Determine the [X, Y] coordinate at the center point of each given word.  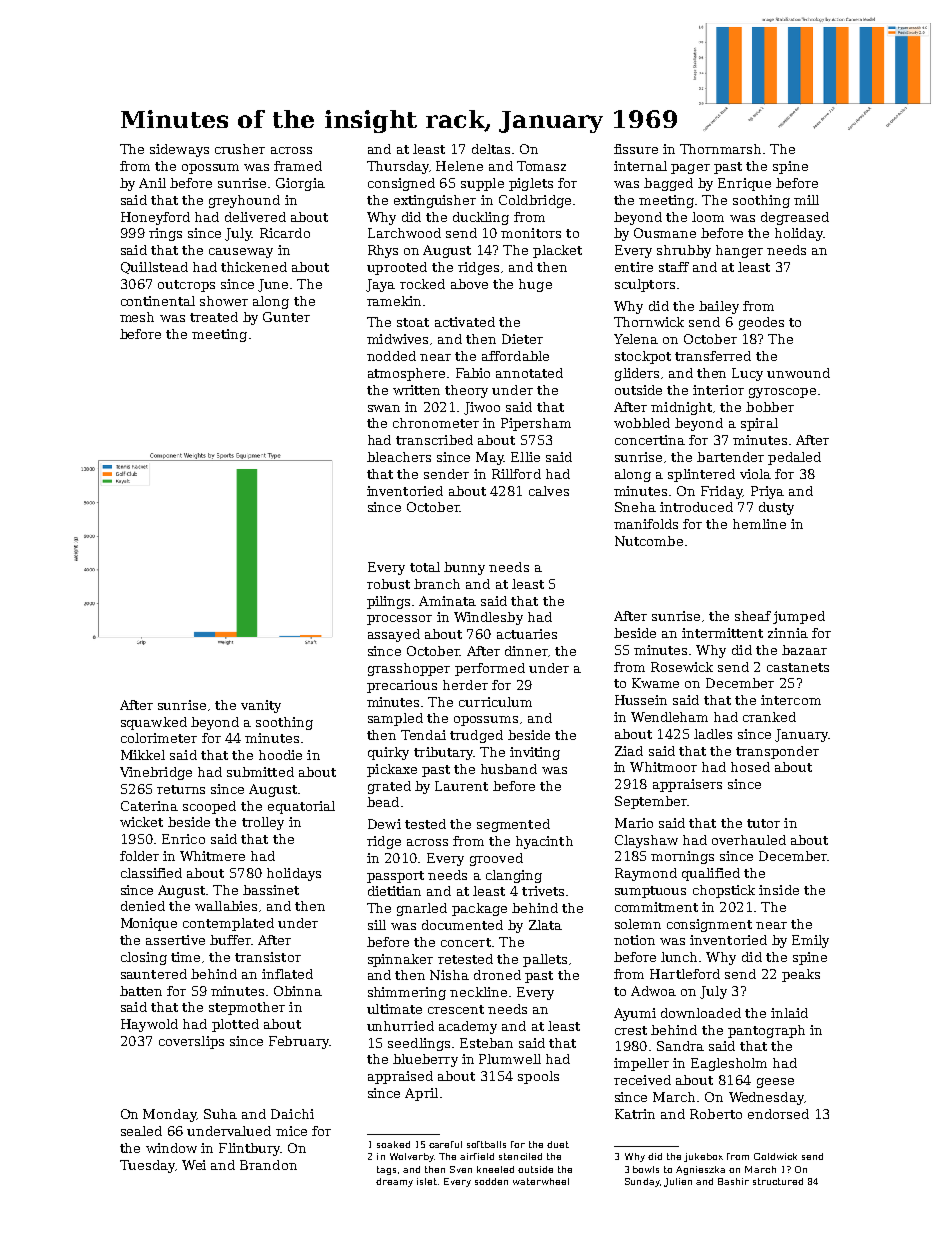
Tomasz [541, 166]
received [642, 1080]
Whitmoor [663, 767]
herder [465, 685]
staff [674, 267]
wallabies [226, 906]
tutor [763, 823]
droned [497, 975]
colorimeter [159, 738]
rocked [422, 284]
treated [214, 317]
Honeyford [155, 218]
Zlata [545, 925]
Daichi [292, 1114]
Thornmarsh [720, 149]
